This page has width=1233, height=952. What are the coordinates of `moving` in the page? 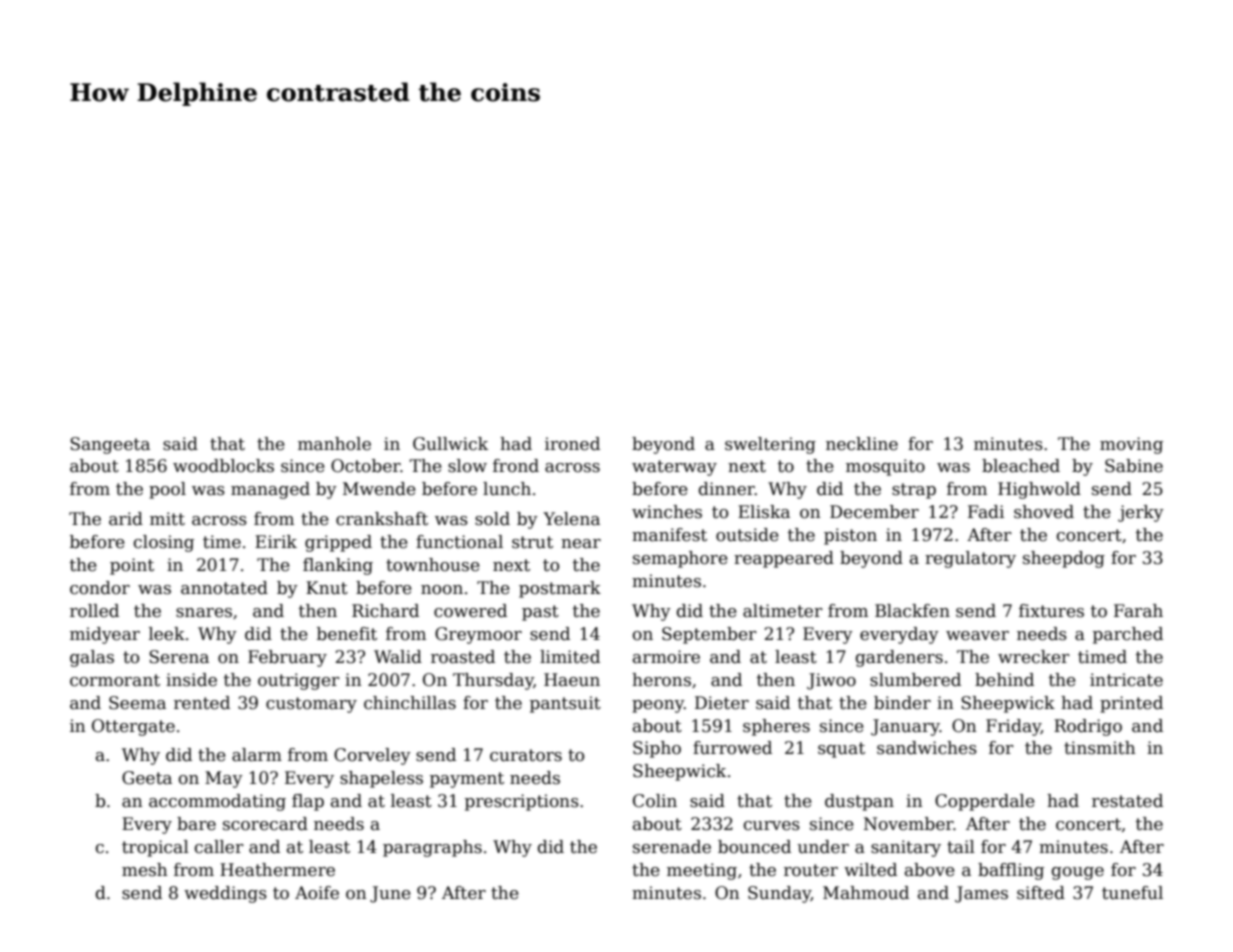 It's located at (1131, 445).
